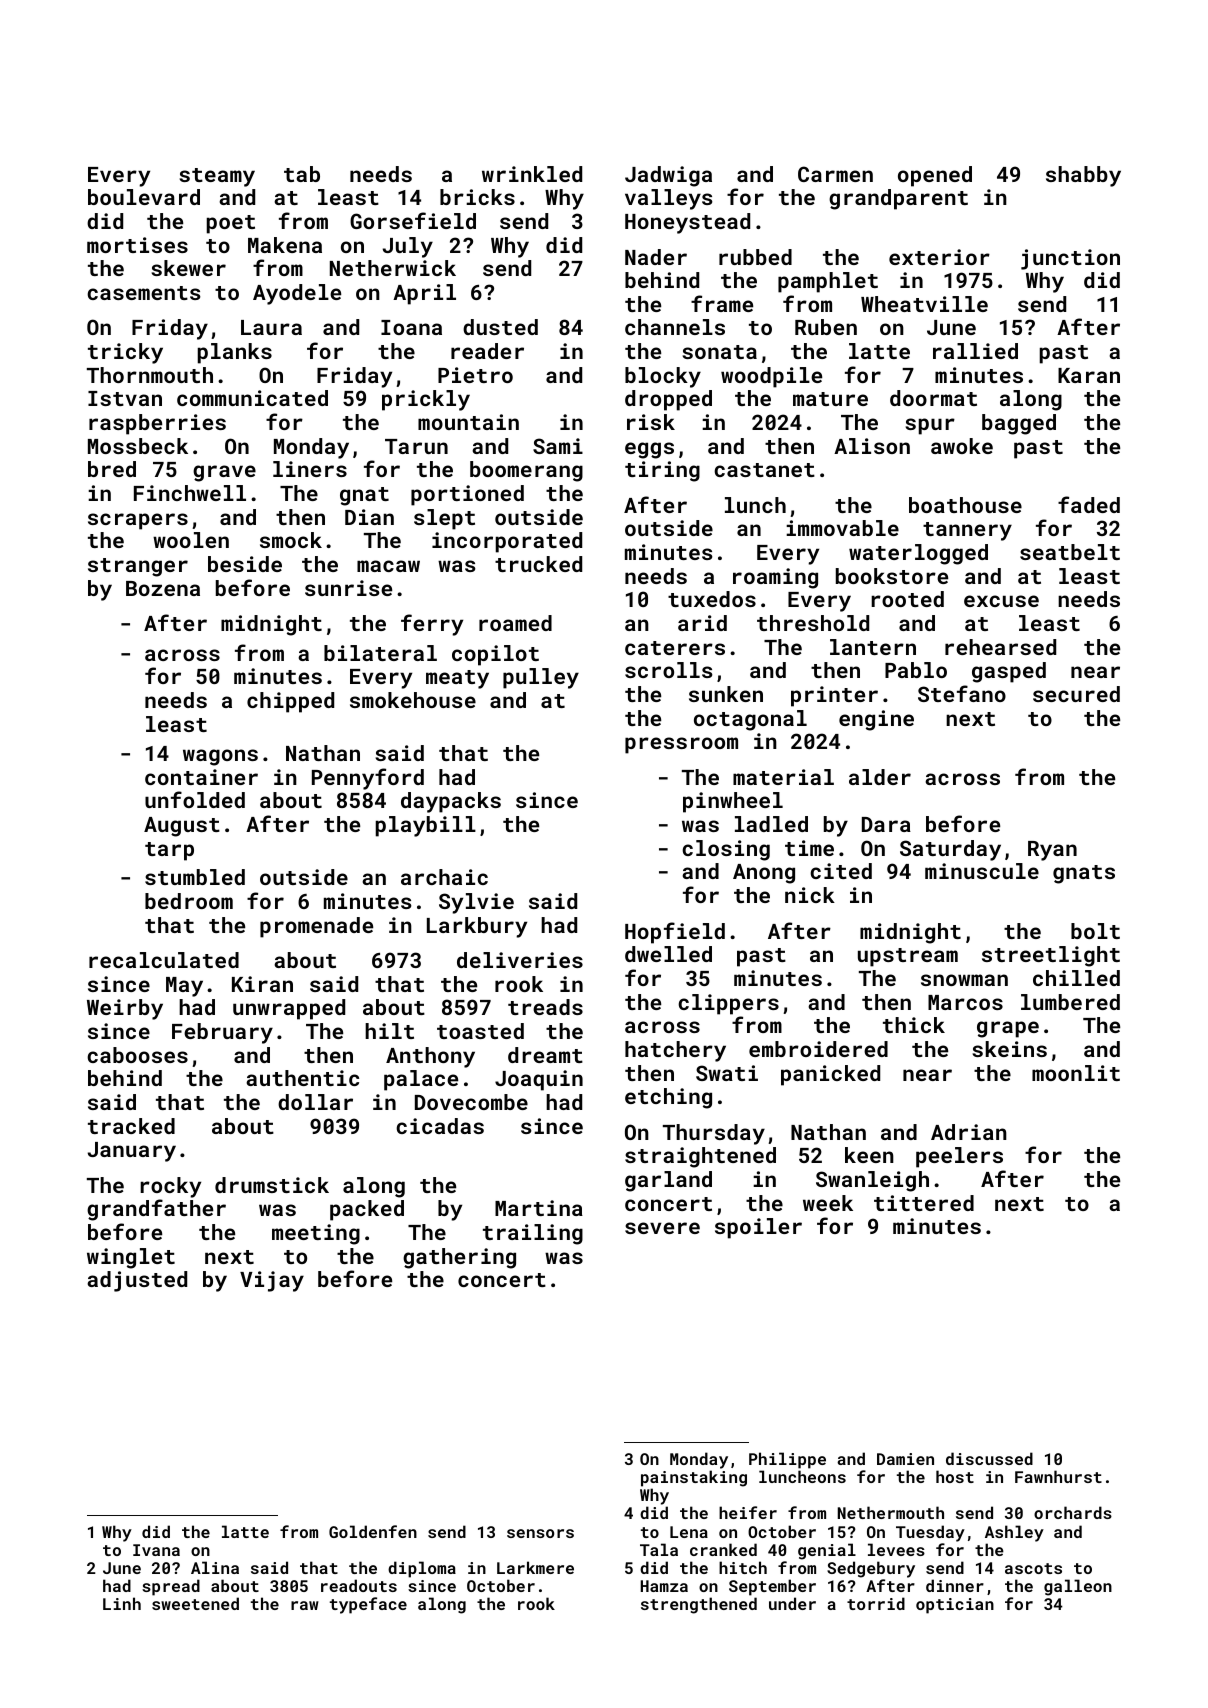  I want to click on alder, so click(880, 777).
